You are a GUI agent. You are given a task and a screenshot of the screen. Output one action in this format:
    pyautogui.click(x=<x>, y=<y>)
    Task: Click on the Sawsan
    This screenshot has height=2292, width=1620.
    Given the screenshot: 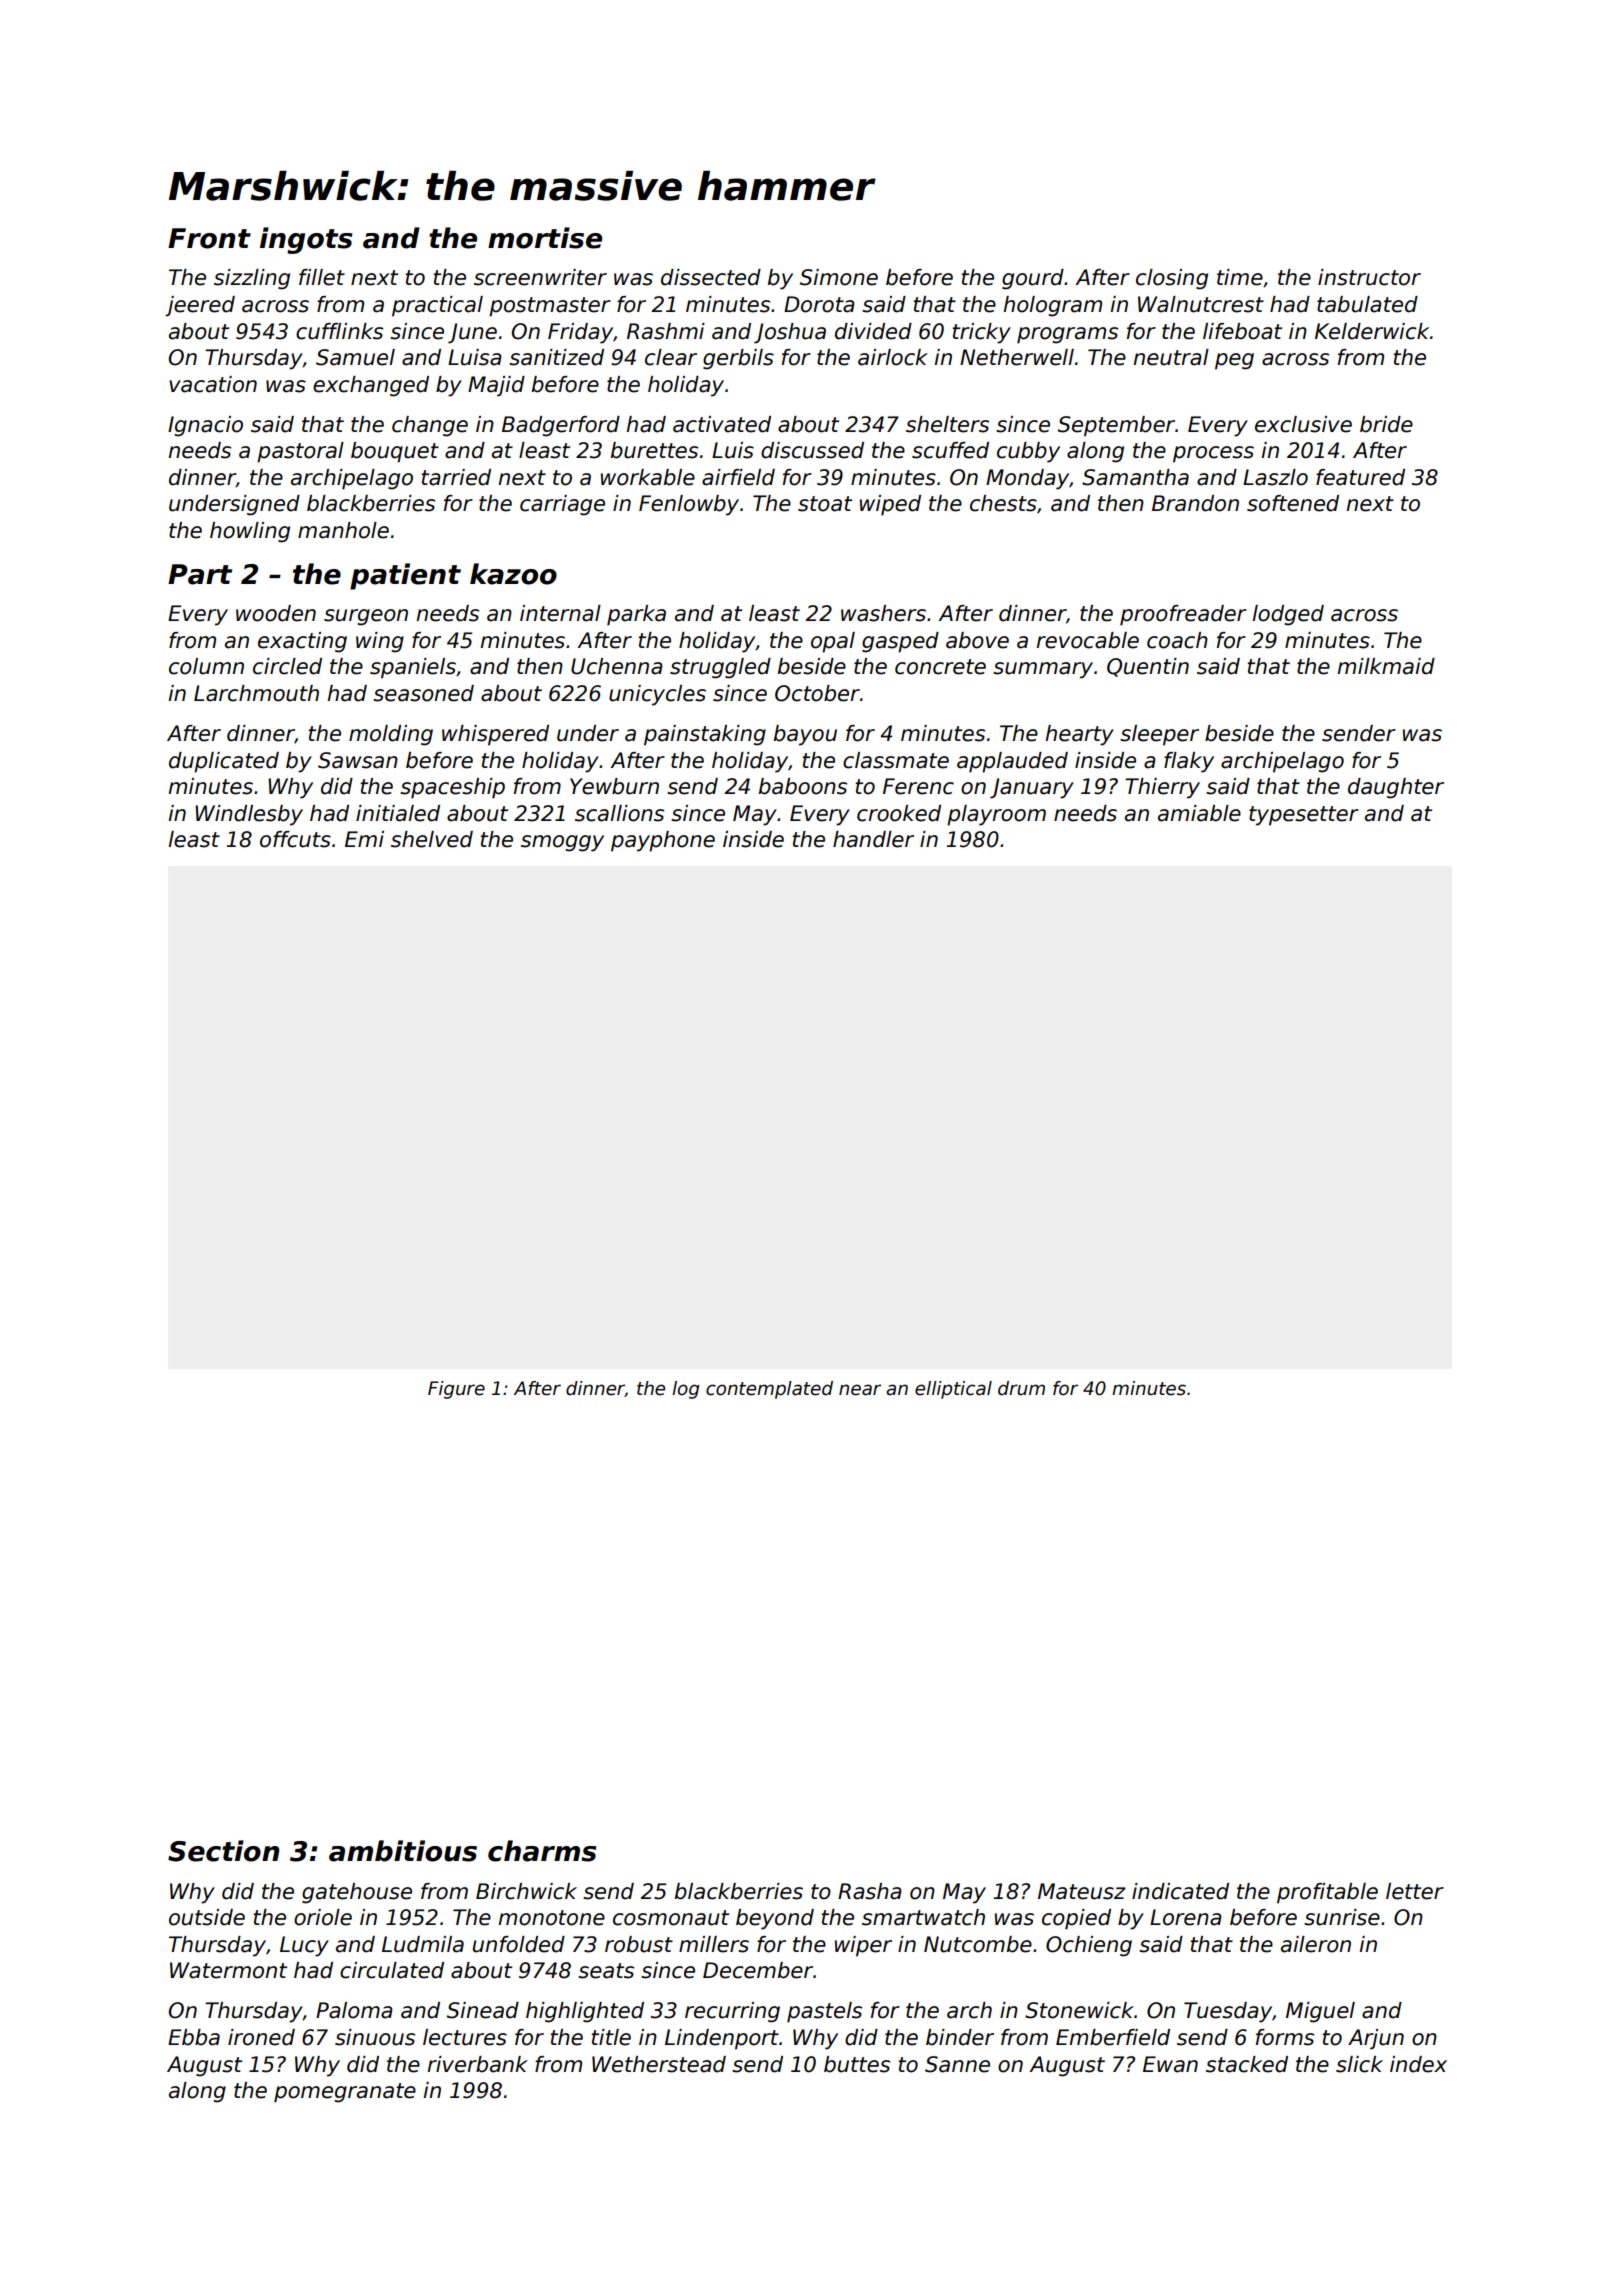 What is the action you would take?
    pyautogui.click(x=358, y=760)
